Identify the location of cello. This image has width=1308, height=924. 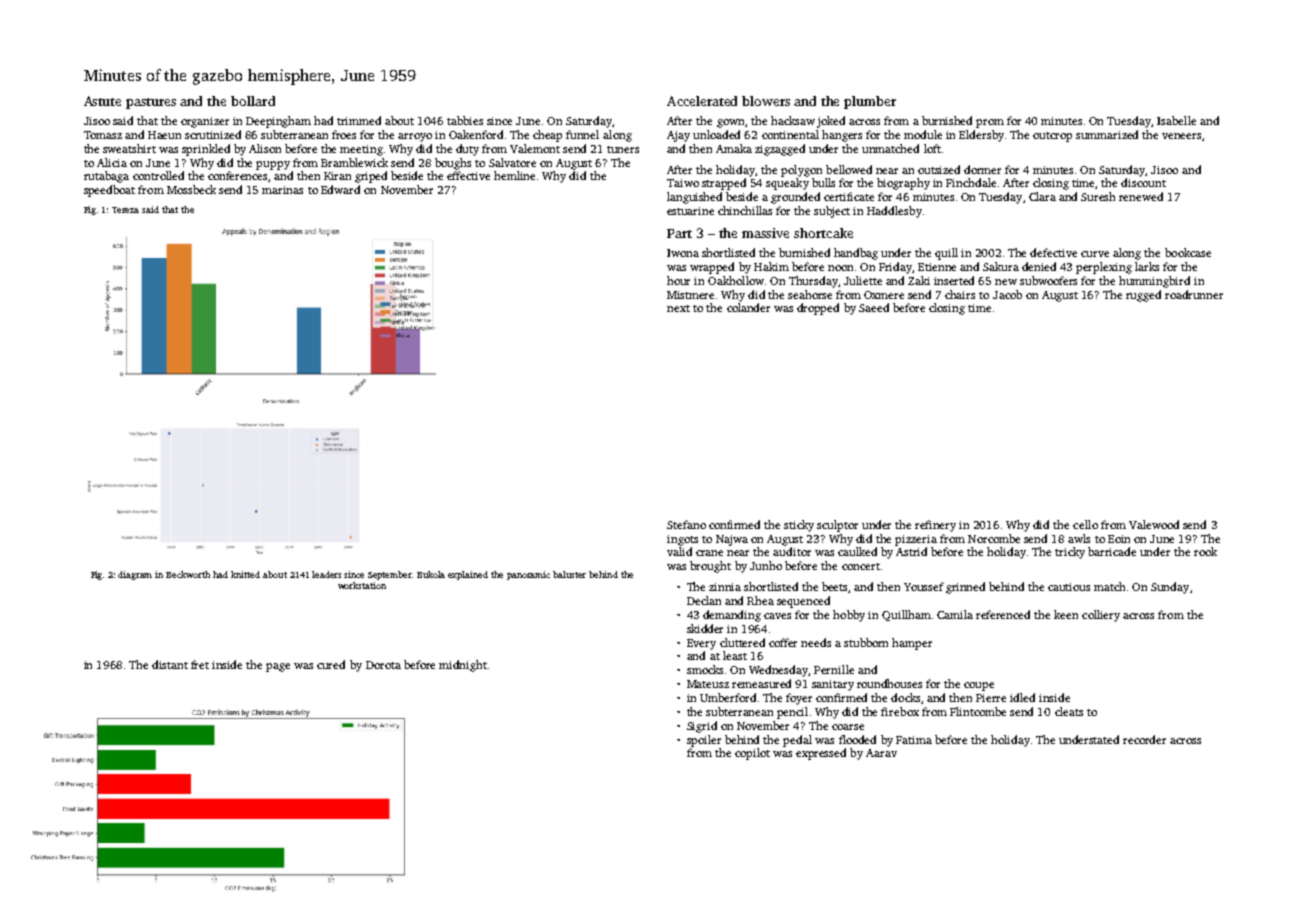
(1085, 524).
